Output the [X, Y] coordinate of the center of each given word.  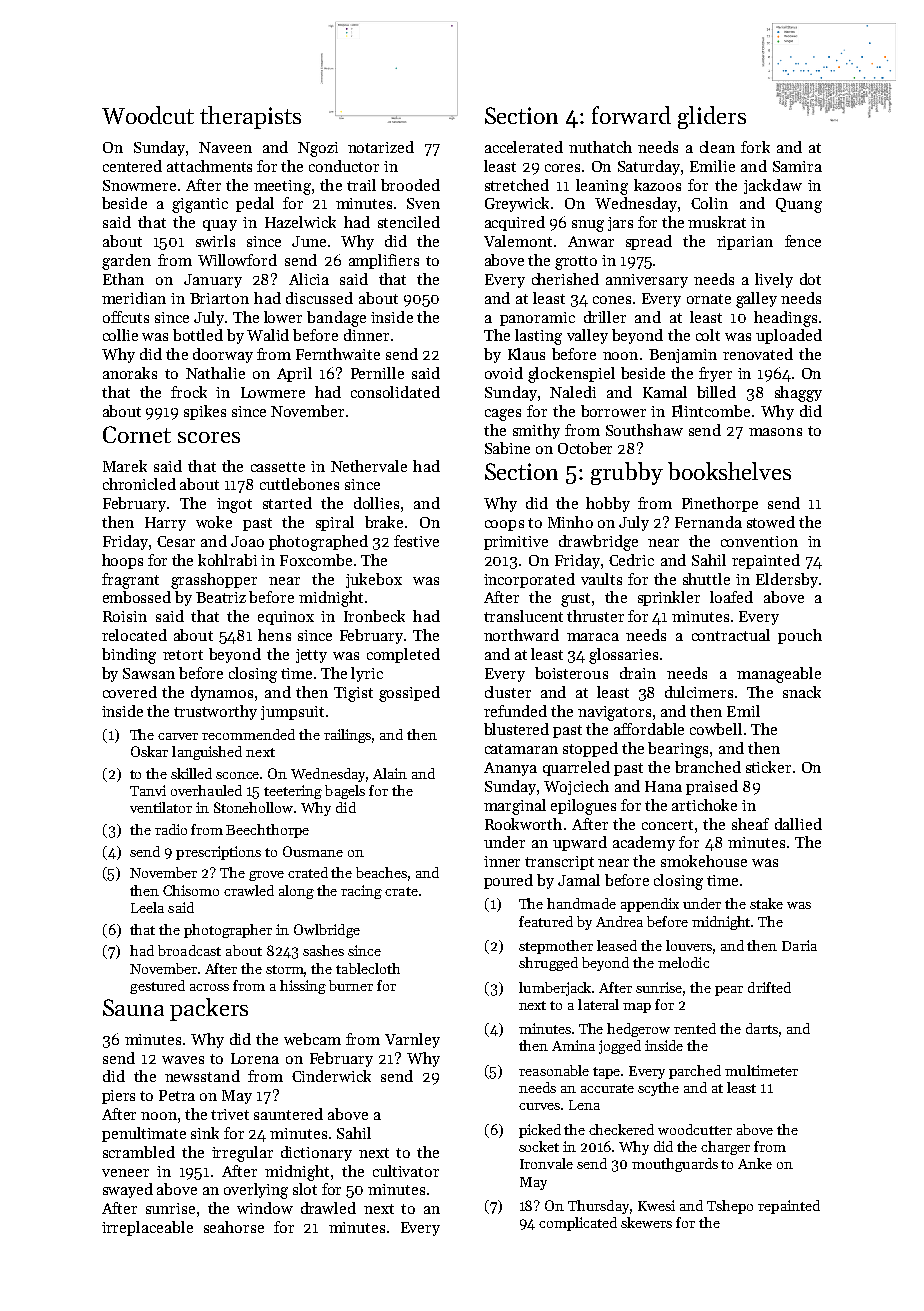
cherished [565, 279]
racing [361, 892]
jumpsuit [292, 713]
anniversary [647, 281]
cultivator [406, 1171]
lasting [538, 337]
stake [766, 903]
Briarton [219, 298]
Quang [799, 205]
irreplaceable [147, 1228]
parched [695, 1072]
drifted [769, 987]
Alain [390, 773]
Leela [147, 907]
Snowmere [139, 185]
